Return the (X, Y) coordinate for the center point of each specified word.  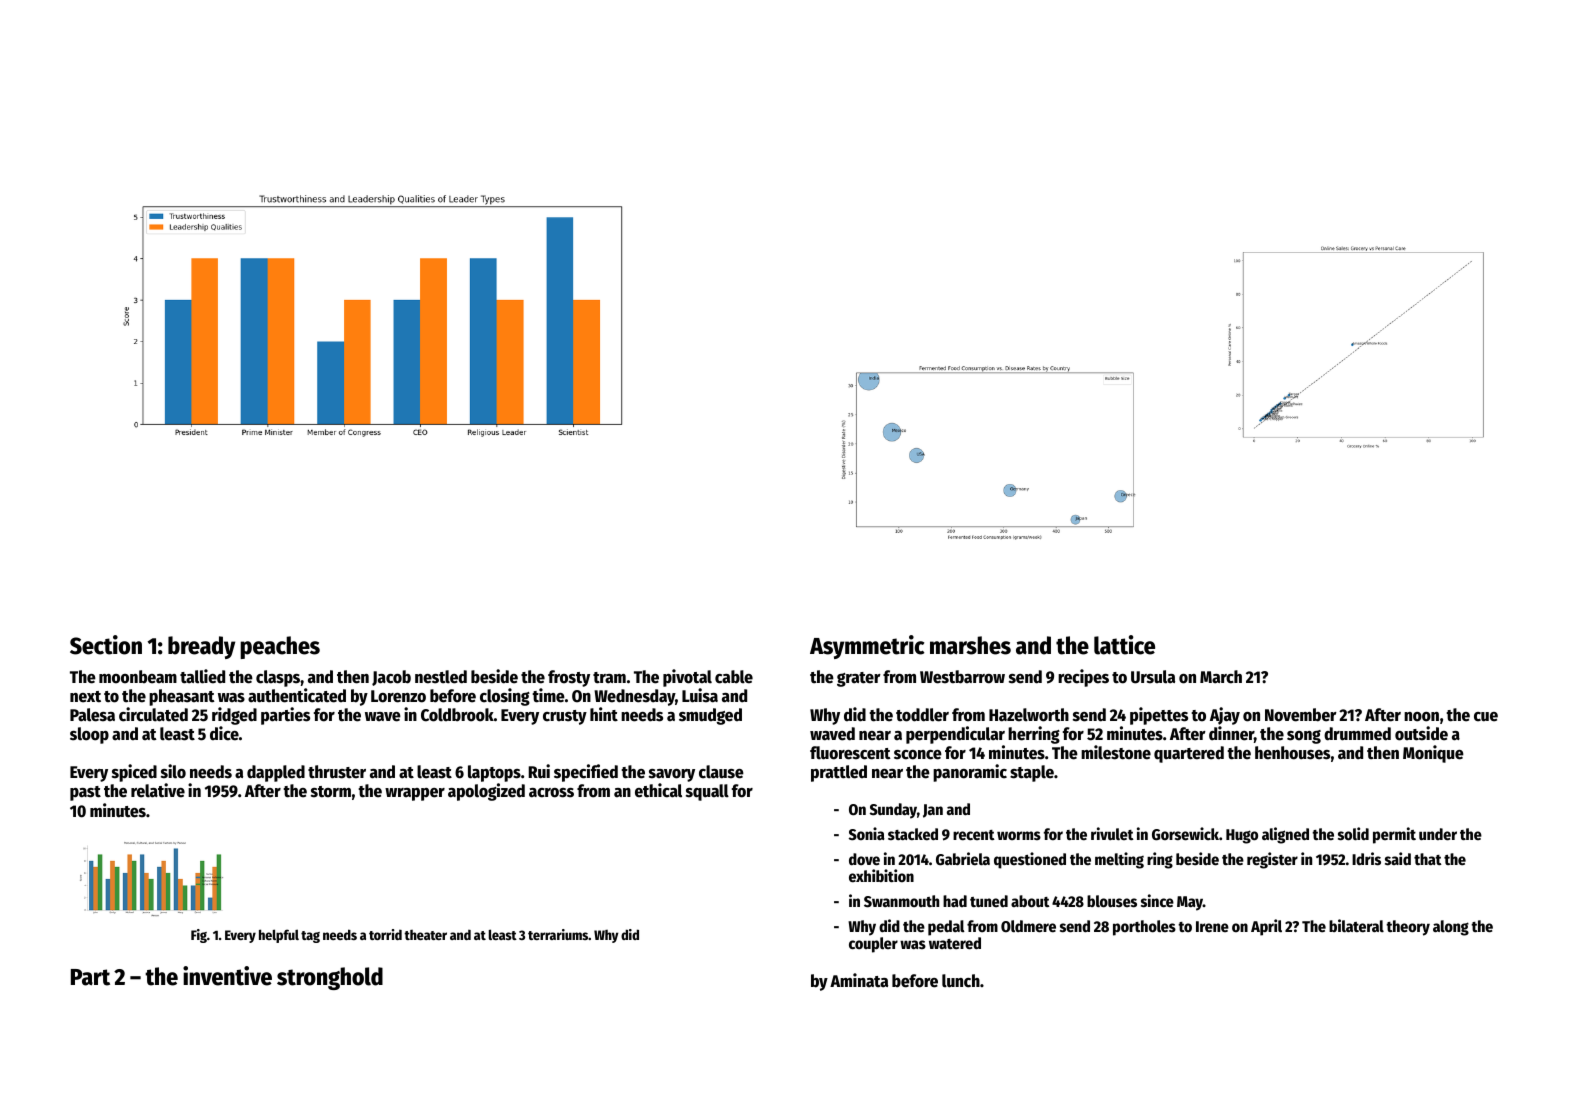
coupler (873, 945)
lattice (1124, 645)
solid (1353, 834)
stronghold (330, 978)
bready (201, 647)
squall (707, 792)
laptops (494, 773)
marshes (970, 645)
